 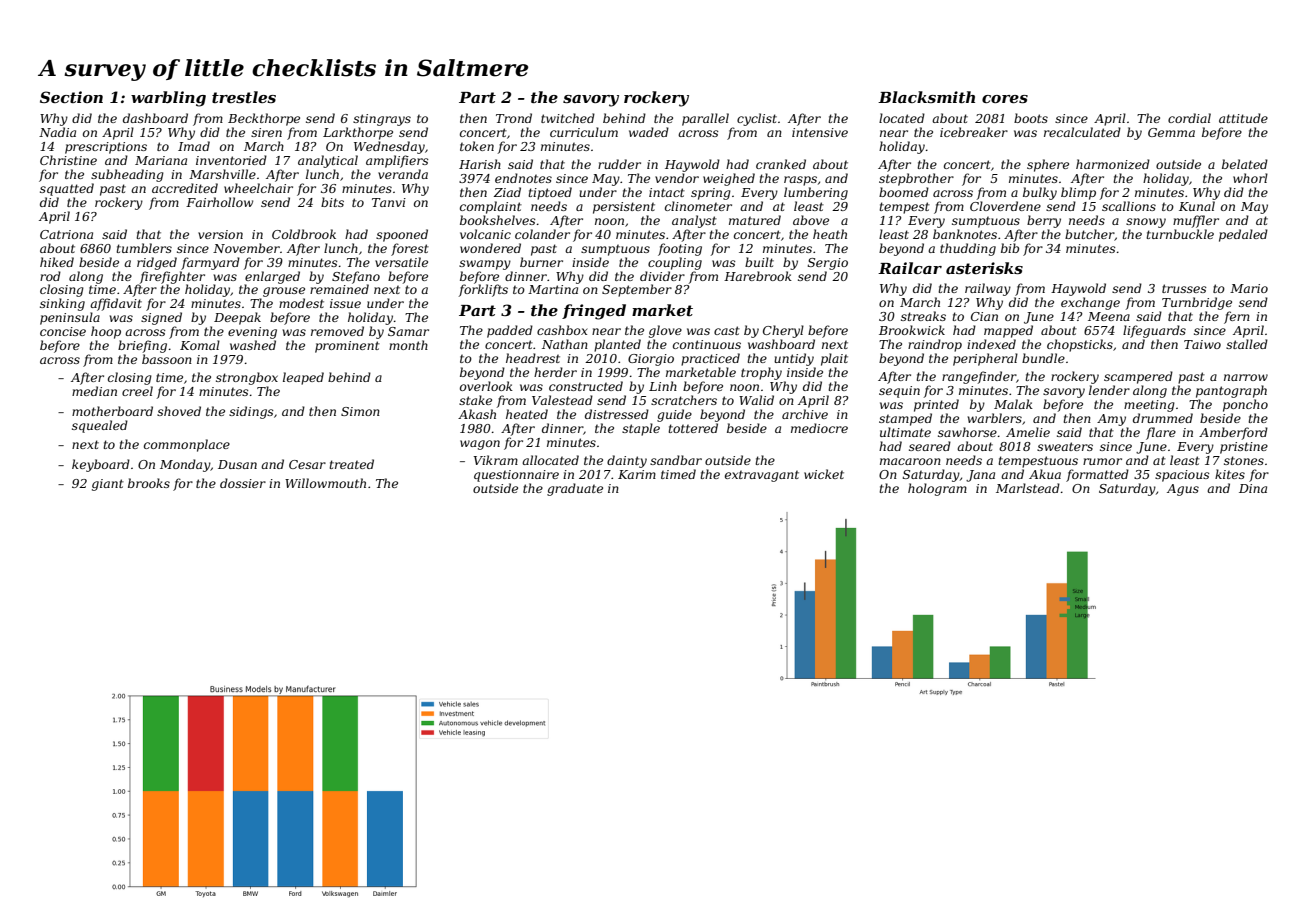 I want to click on stalled, so click(x=1247, y=344).
